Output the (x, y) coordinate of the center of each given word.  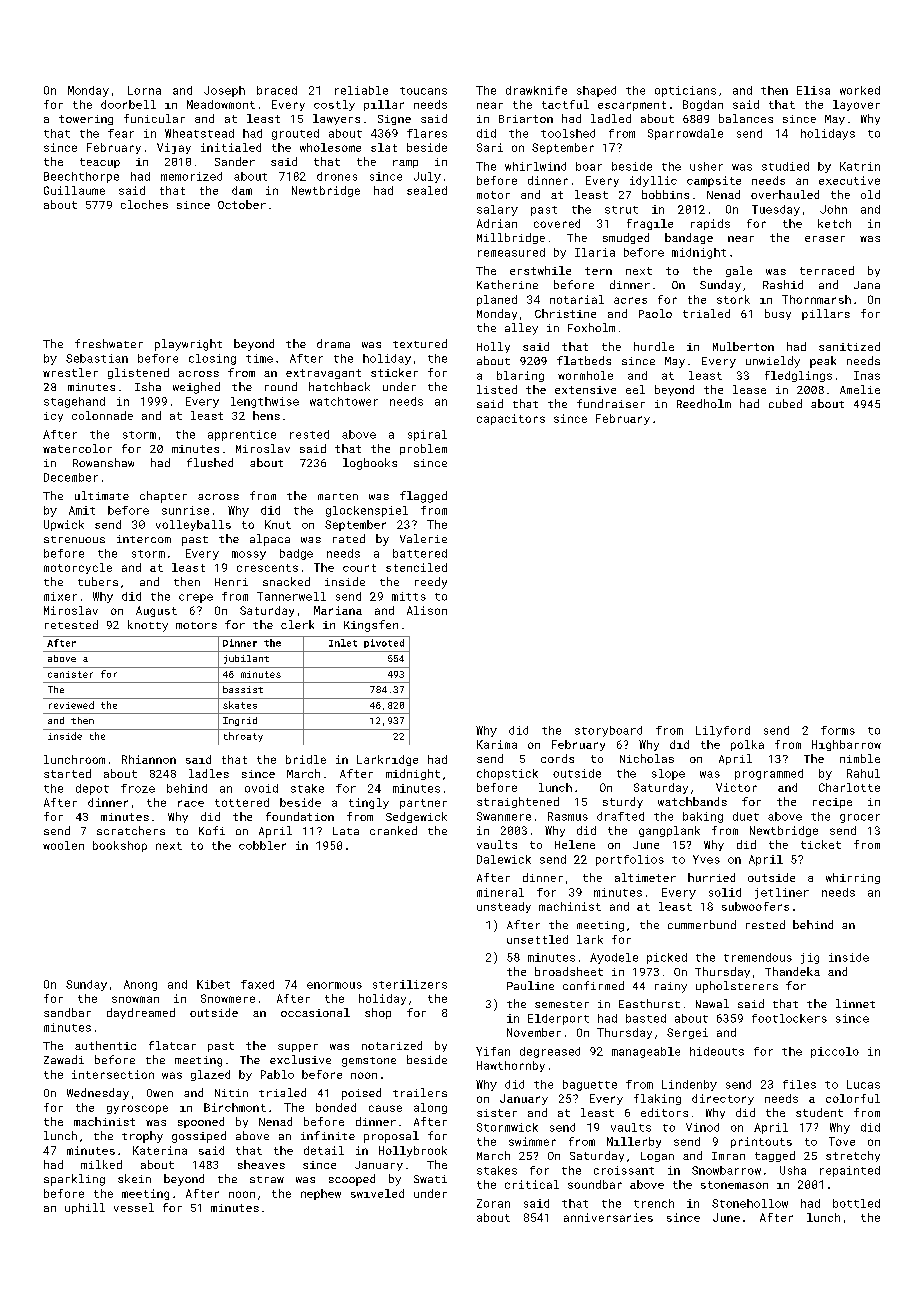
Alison (427, 610)
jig (810, 958)
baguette (590, 1085)
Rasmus (568, 816)
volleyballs (193, 525)
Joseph (224, 91)
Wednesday (98, 1094)
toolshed (568, 133)
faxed (257, 984)
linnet (855, 1003)
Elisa (813, 90)
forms (838, 730)
